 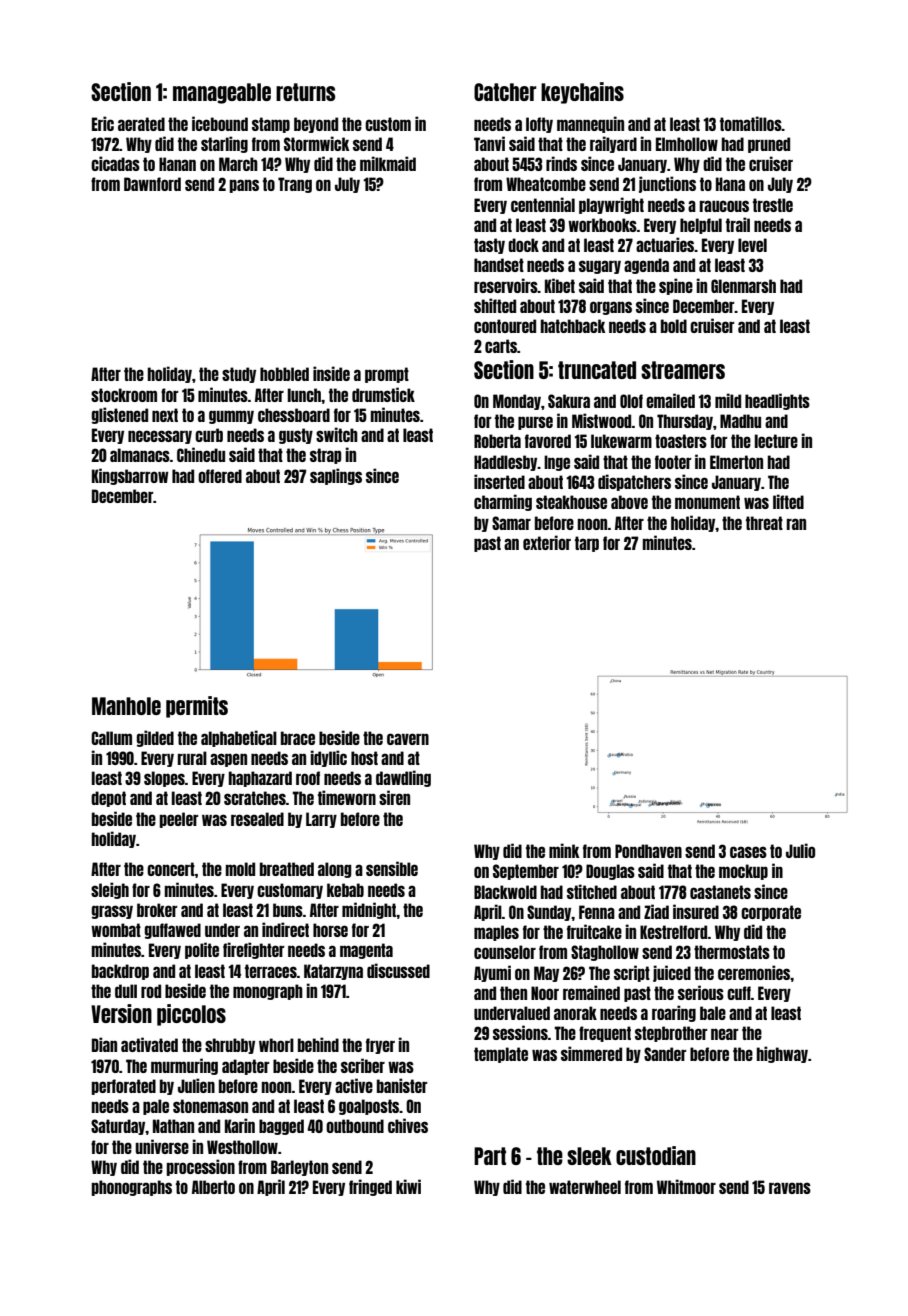 I want to click on headlights, so click(x=777, y=401).
